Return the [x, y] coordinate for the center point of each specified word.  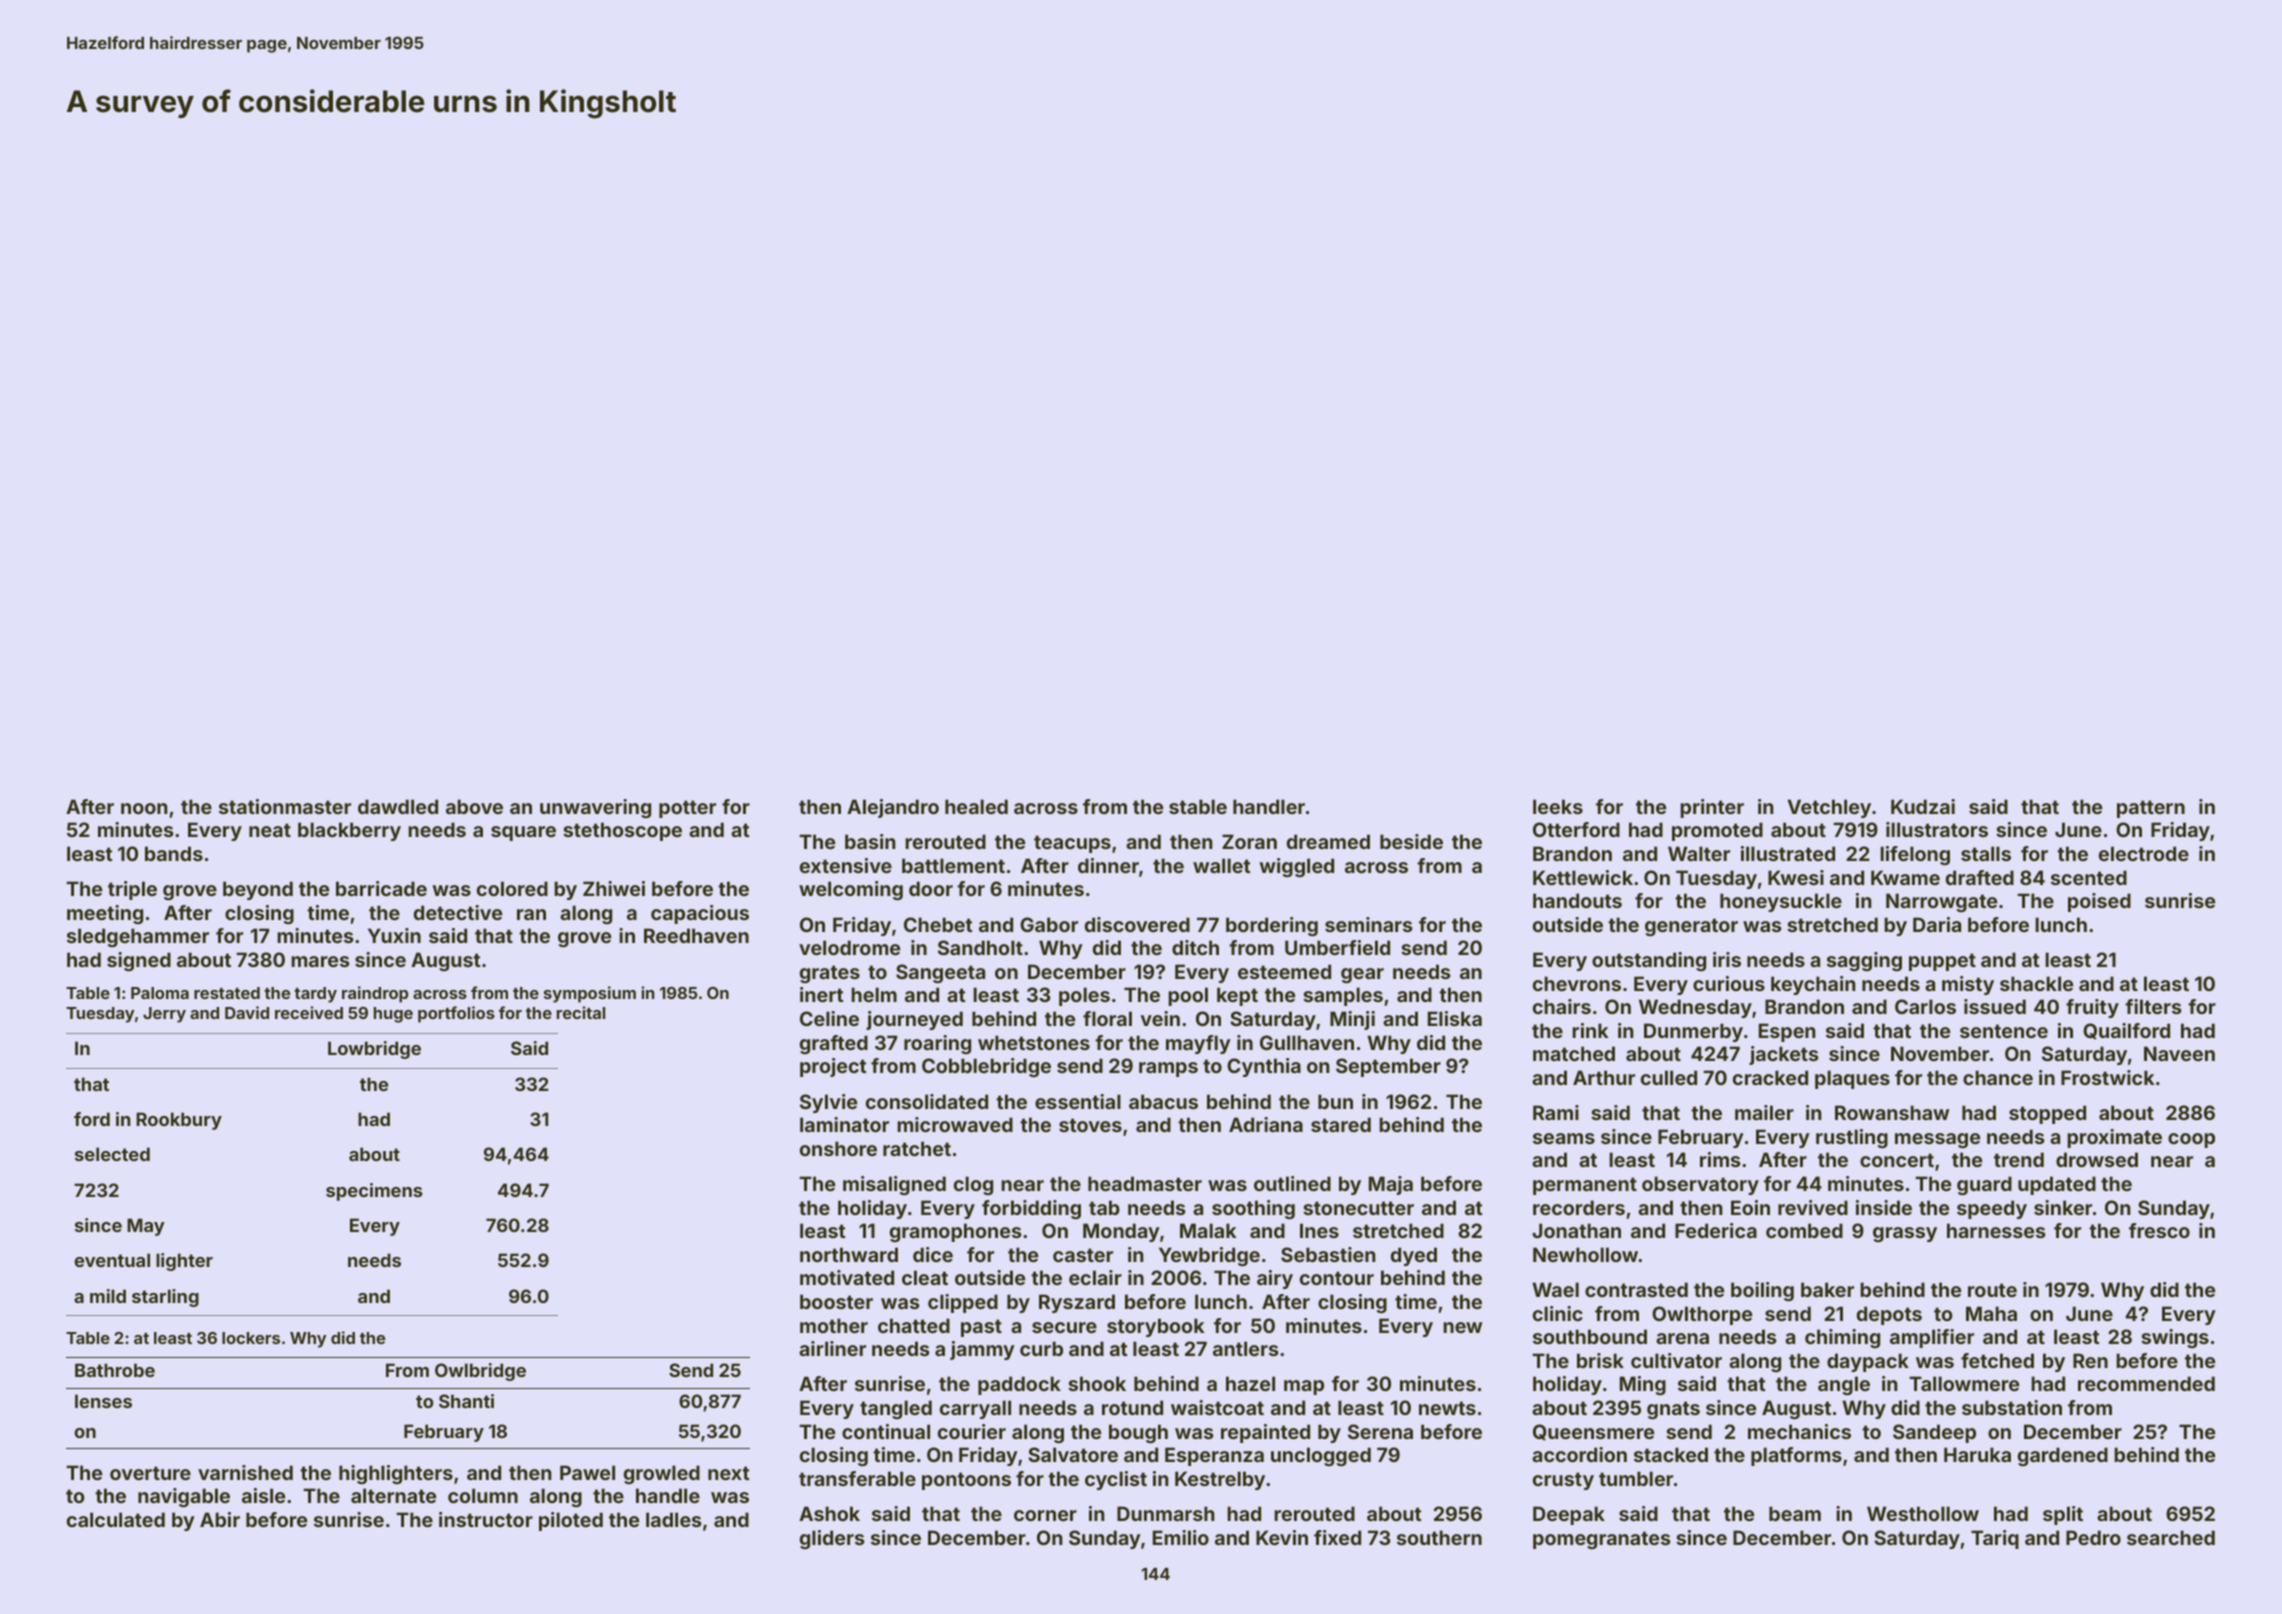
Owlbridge [480, 1372]
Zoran [1249, 841]
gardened [2063, 1456]
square [523, 833]
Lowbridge [374, 1050]
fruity [2092, 1008]
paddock [1019, 1385]
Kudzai [1923, 806]
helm [874, 994]
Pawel [587, 1472]
